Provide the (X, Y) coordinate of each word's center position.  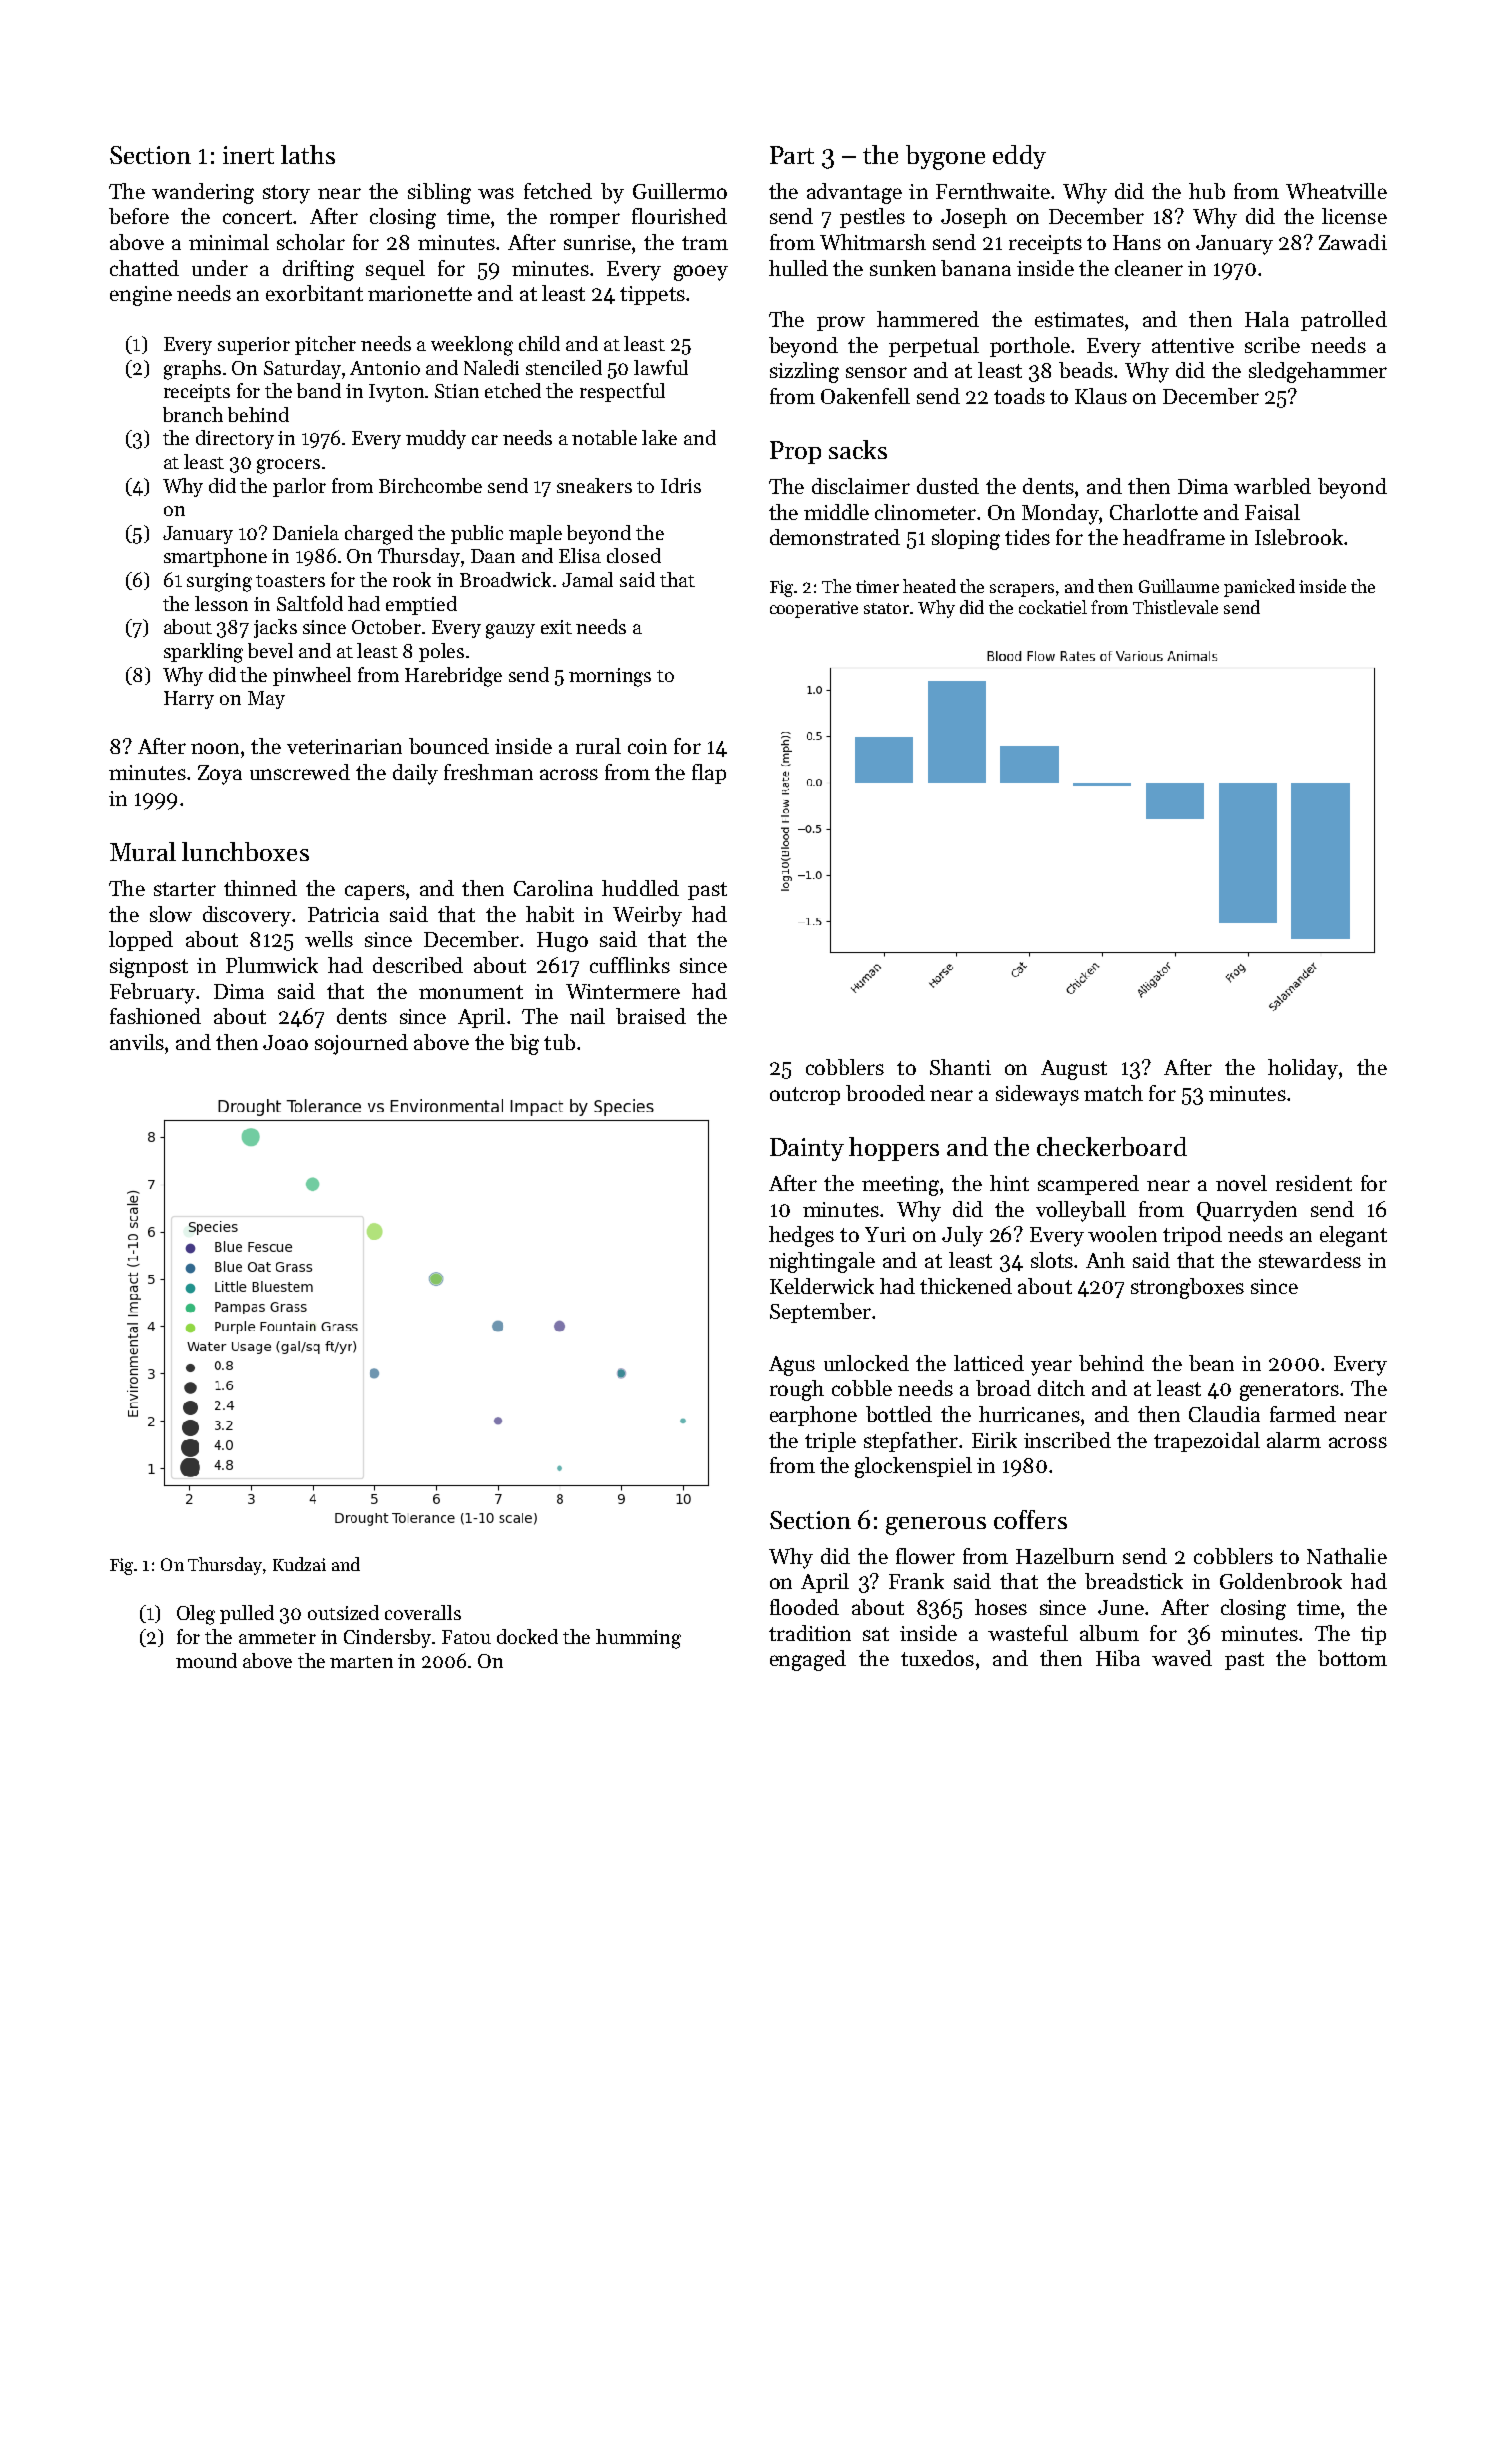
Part (792, 155)
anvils (137, 1042)
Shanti (960, 1067)
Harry (189, 700)
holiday (1303, 1069)
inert (248, 155)
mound (206, 1660)
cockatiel (1053, 607)
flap (709, 774)
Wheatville (1336, 191)
